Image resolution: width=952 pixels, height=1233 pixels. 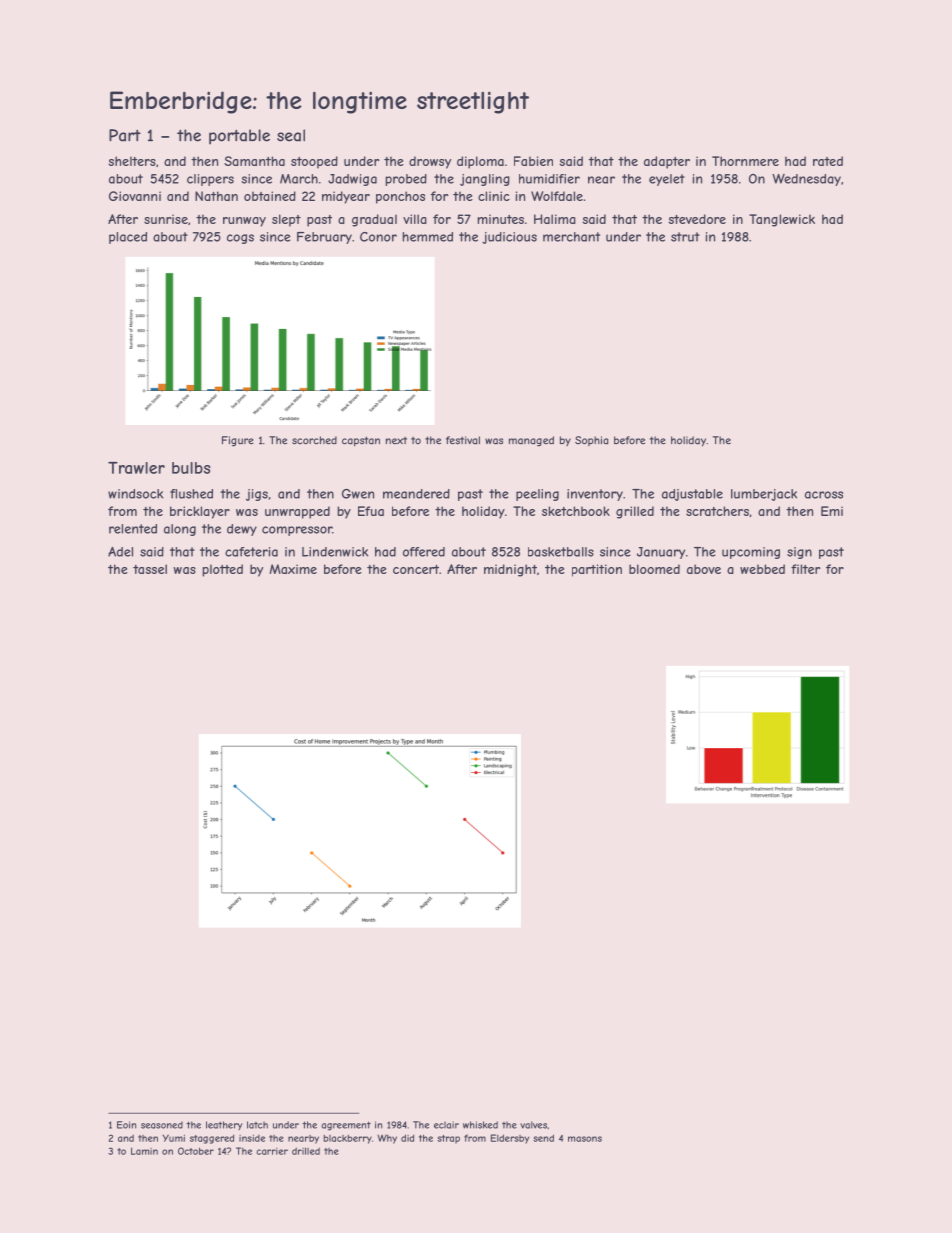 What do you see at coordinates (132, 161) in the document?
I see `shelters` at bounding box center [132, 161].
